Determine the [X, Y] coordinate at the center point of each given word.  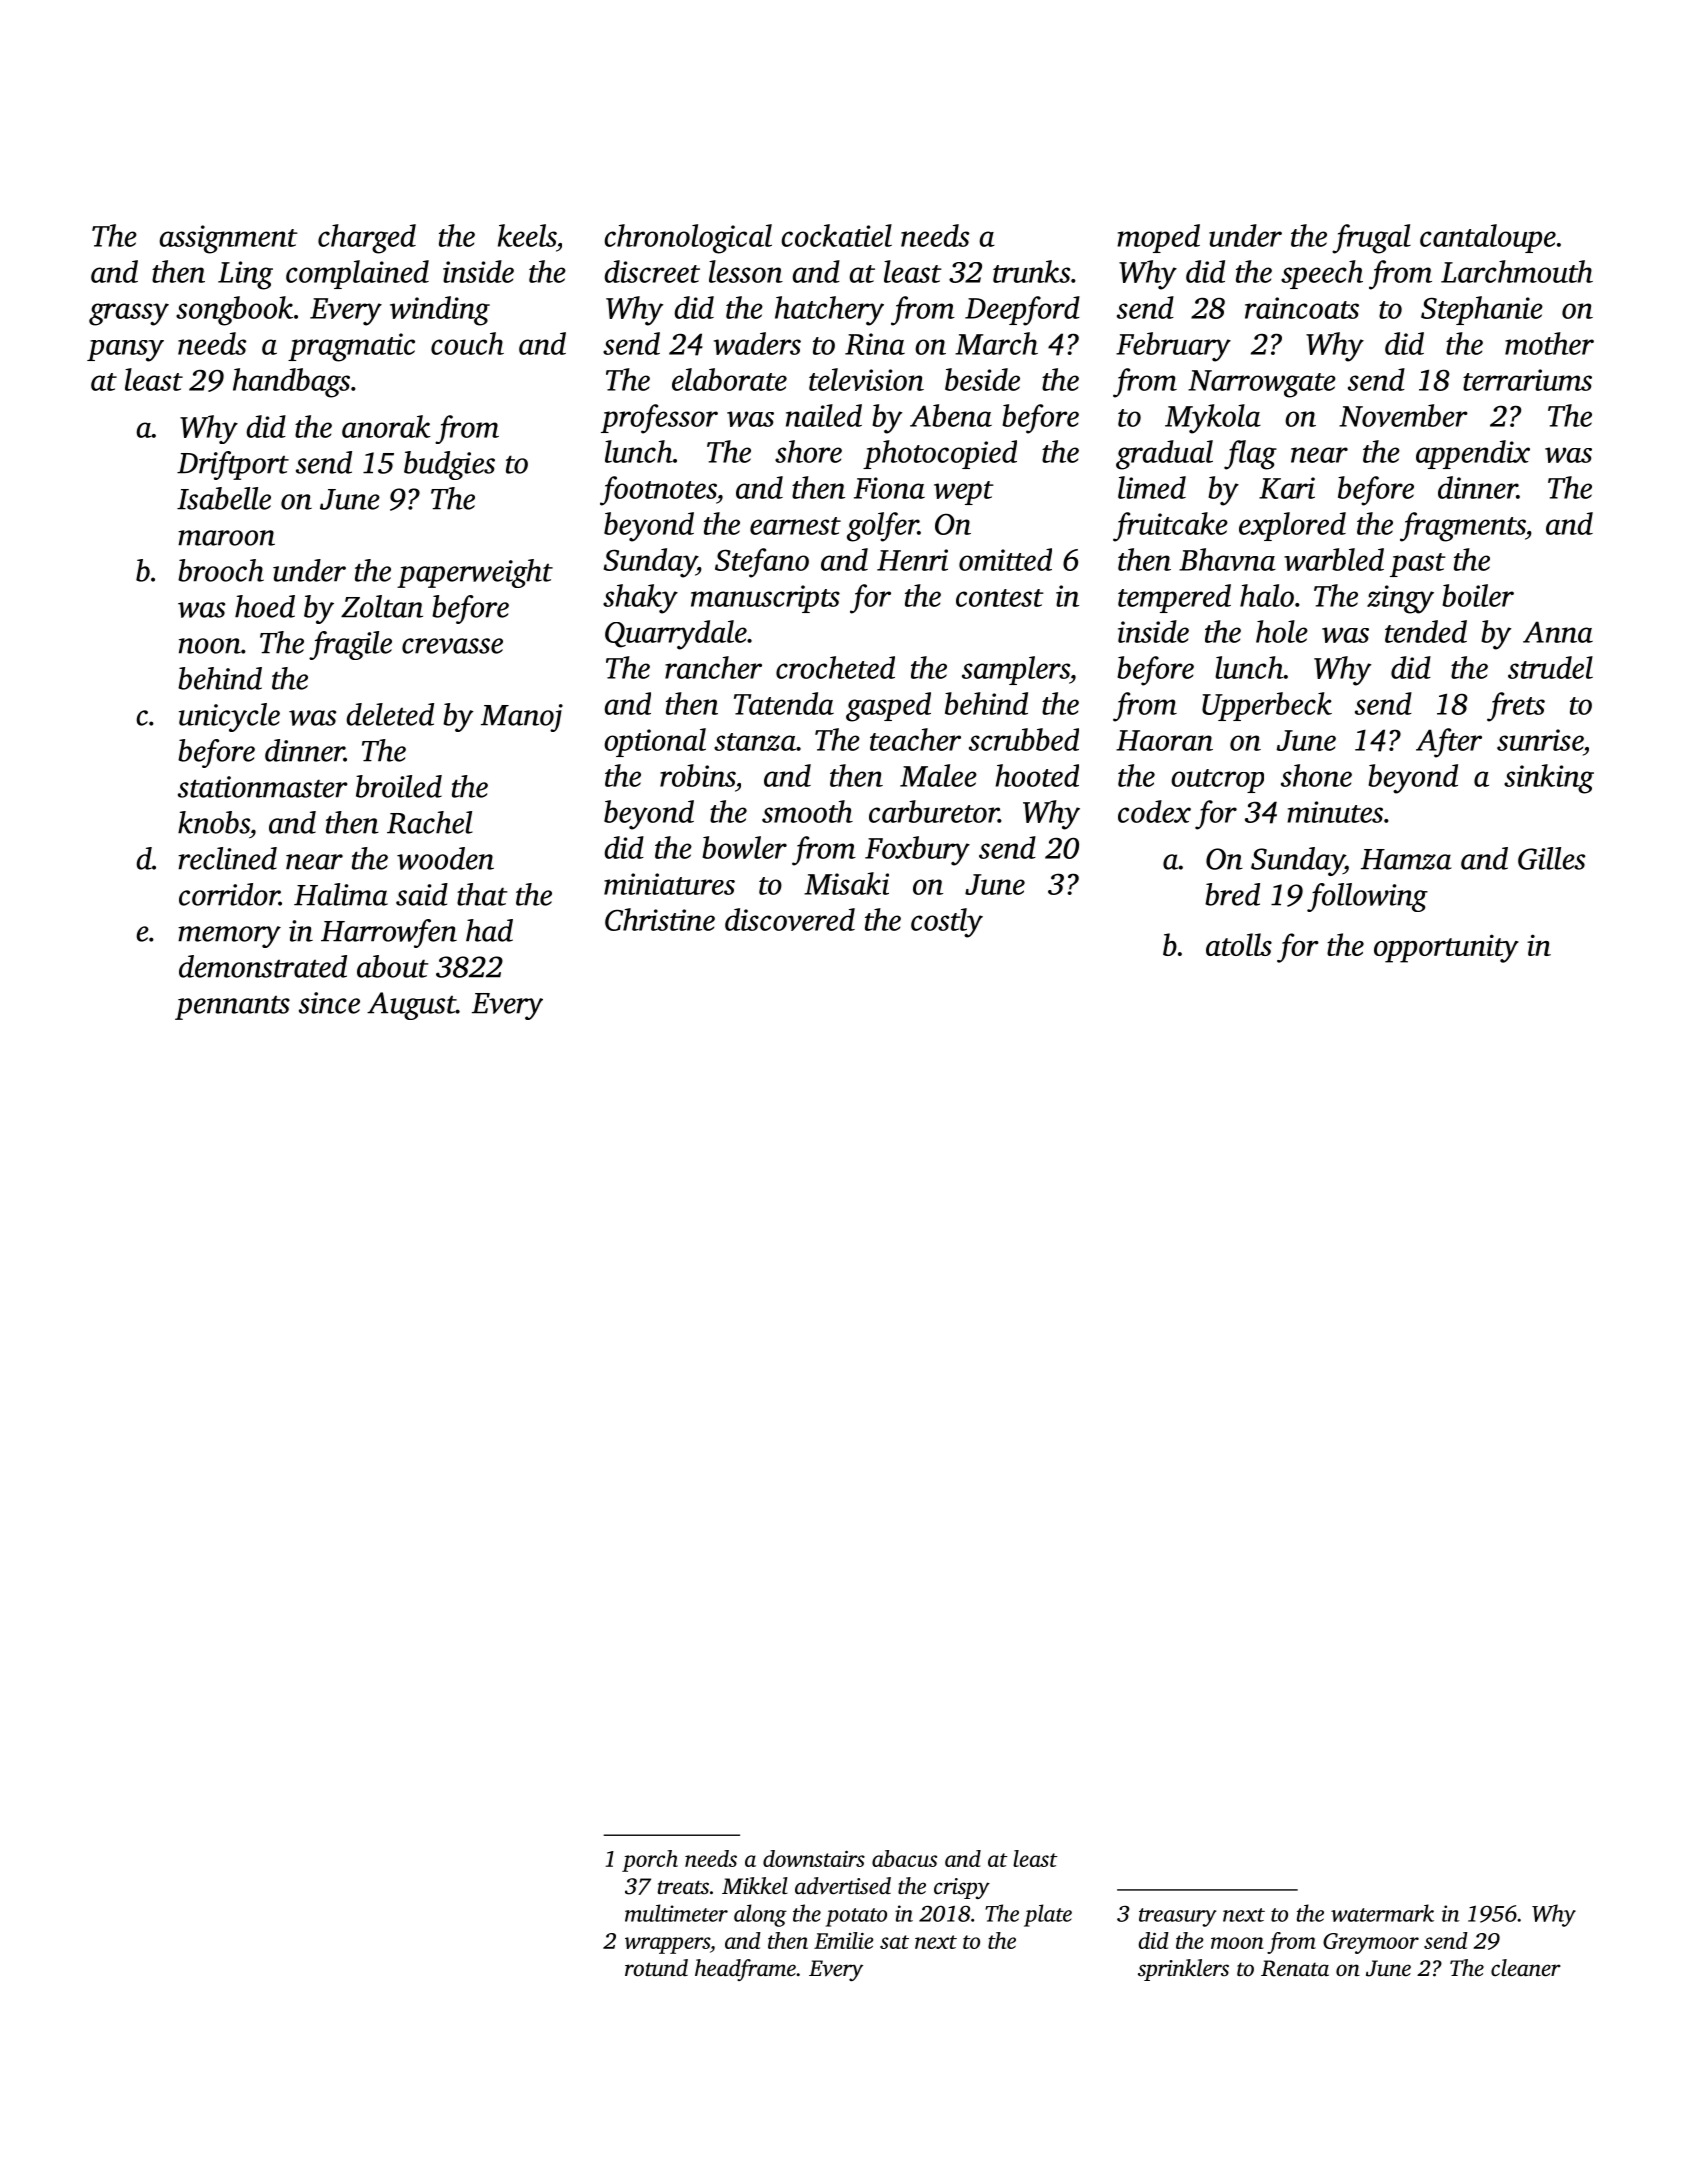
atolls [1239, 944]
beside [982, 379]
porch [650, 1861]
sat [894, 1942]
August [411, 1006]
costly [947, 923]
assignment [228, 239]
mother [1549, 343]
